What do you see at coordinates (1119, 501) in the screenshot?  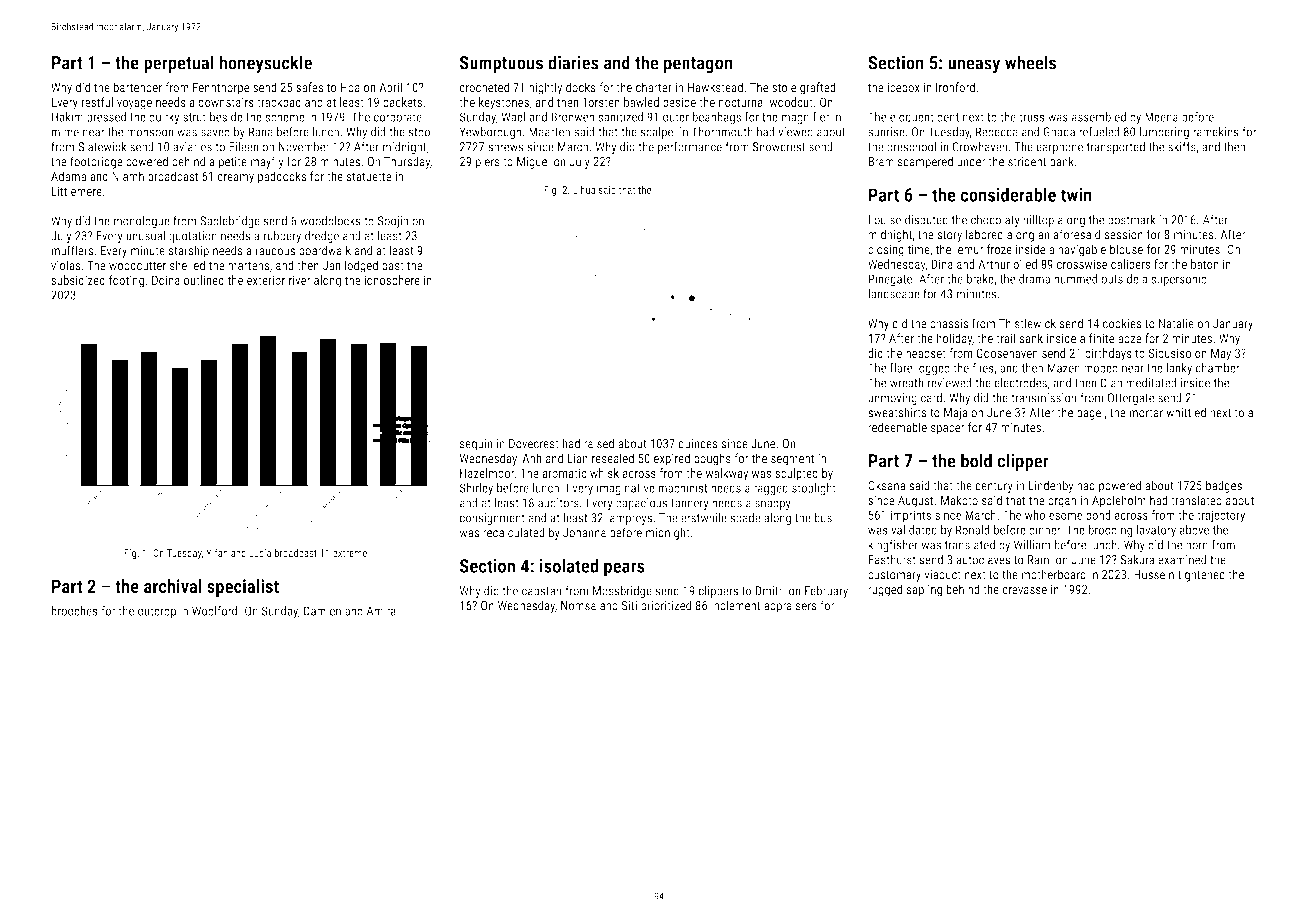 I see `Appleholm` at bounding box center [1119, 501].
